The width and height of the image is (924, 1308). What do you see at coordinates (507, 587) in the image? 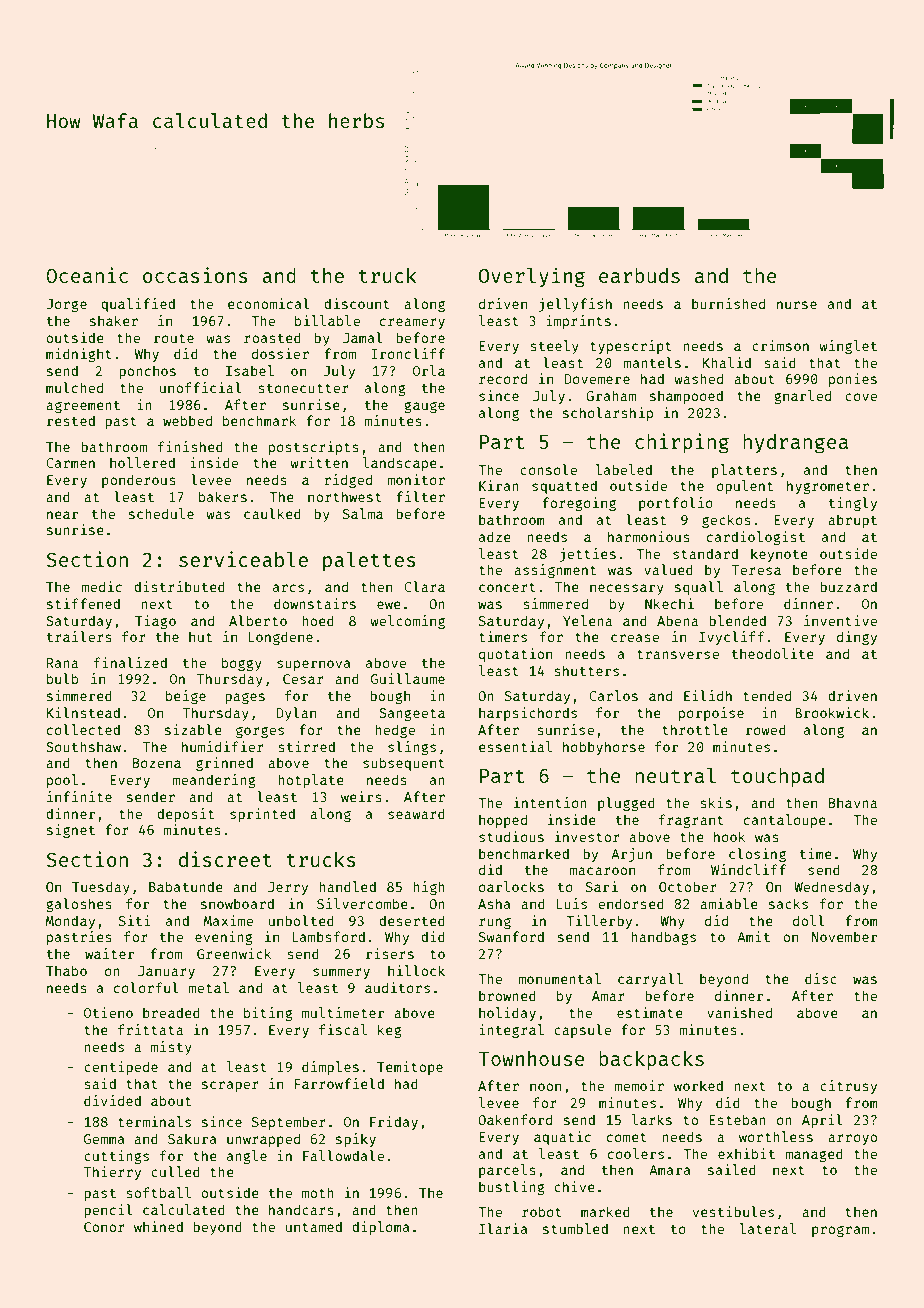
I see `concert` at bounding box center [507, 587].
